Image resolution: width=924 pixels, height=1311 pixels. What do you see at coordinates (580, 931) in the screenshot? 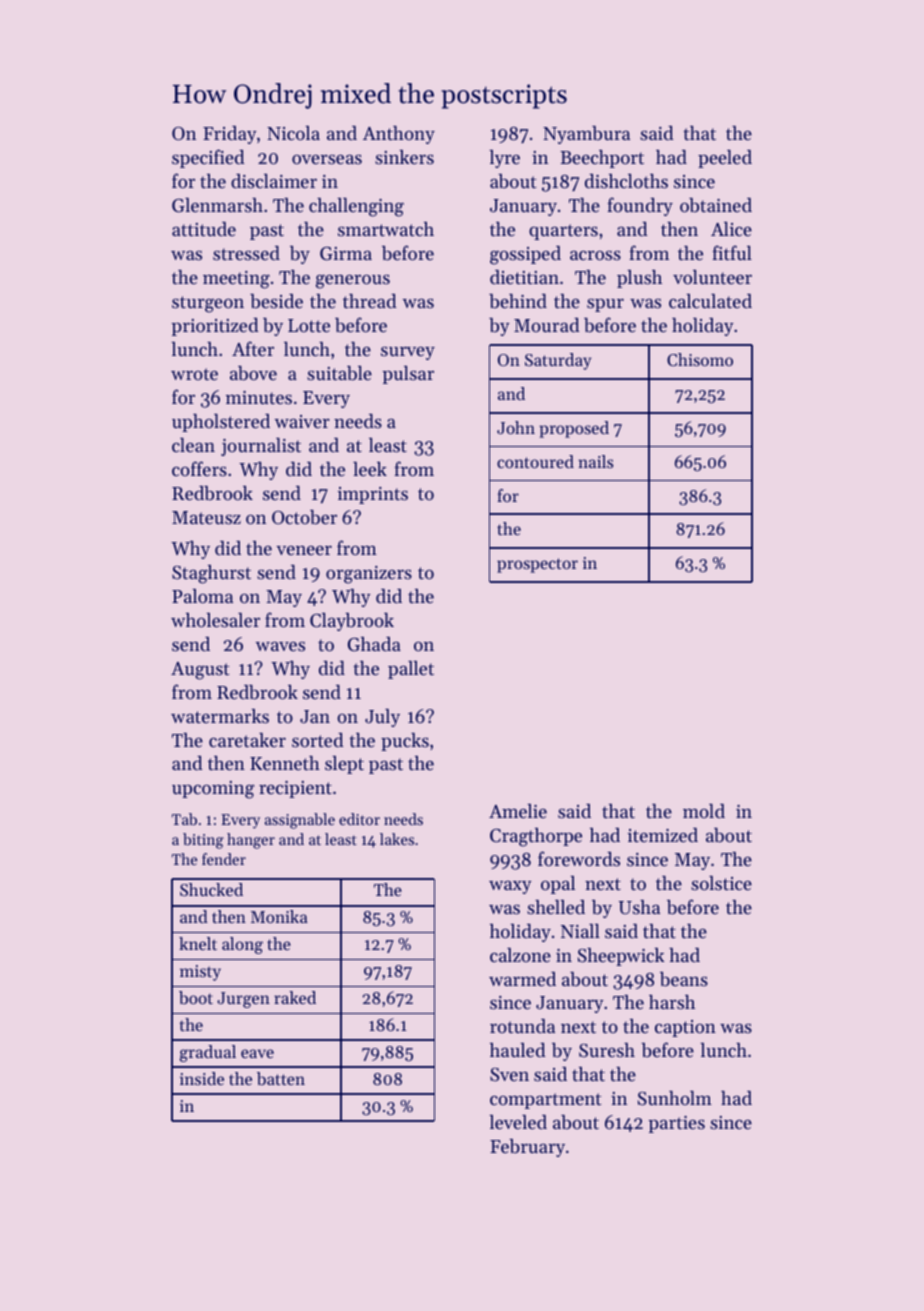
I see `Niall` at bounding box center [580, 931].
